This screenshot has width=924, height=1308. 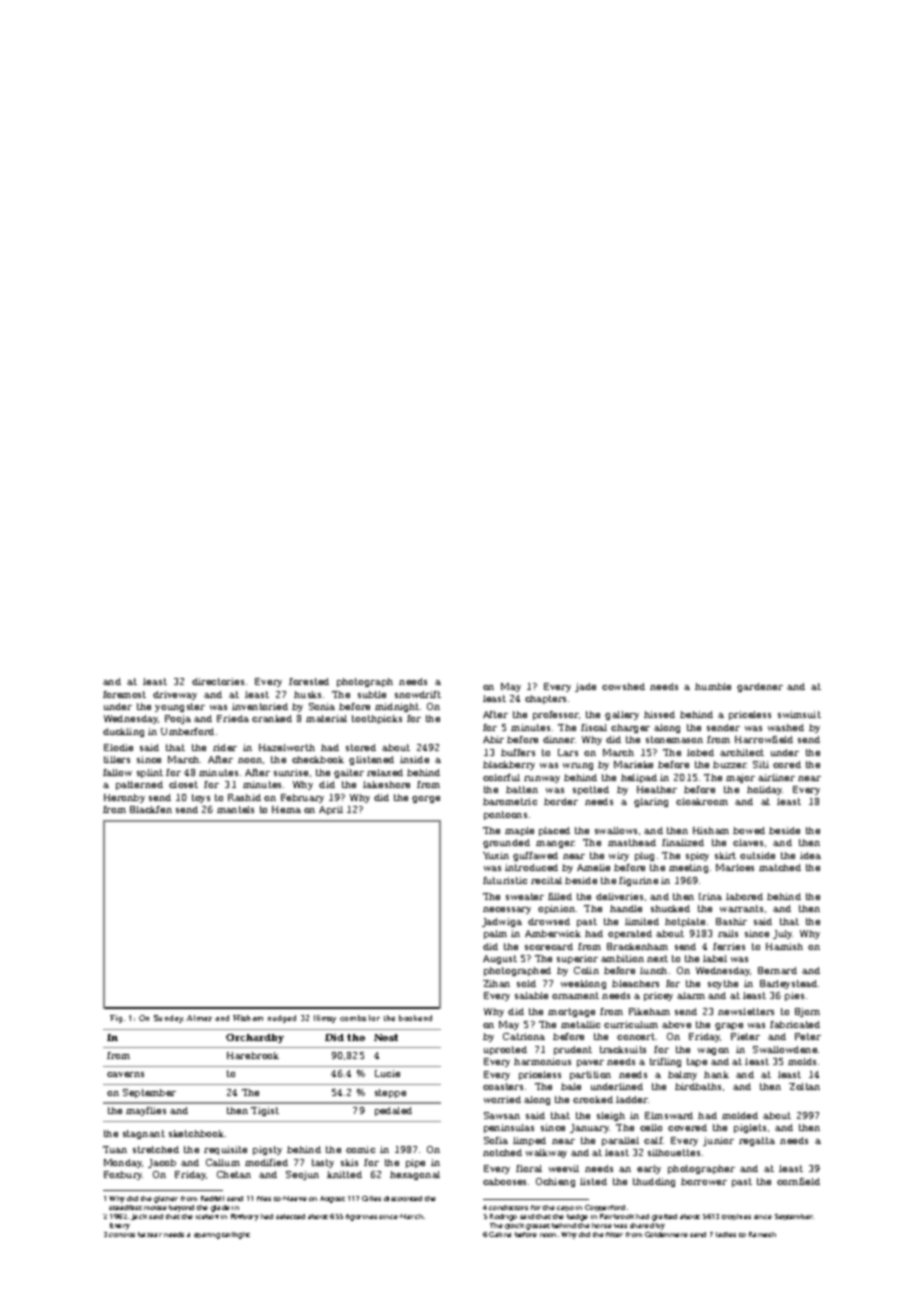 I want to click on palm, so click(x=495, y=934).
